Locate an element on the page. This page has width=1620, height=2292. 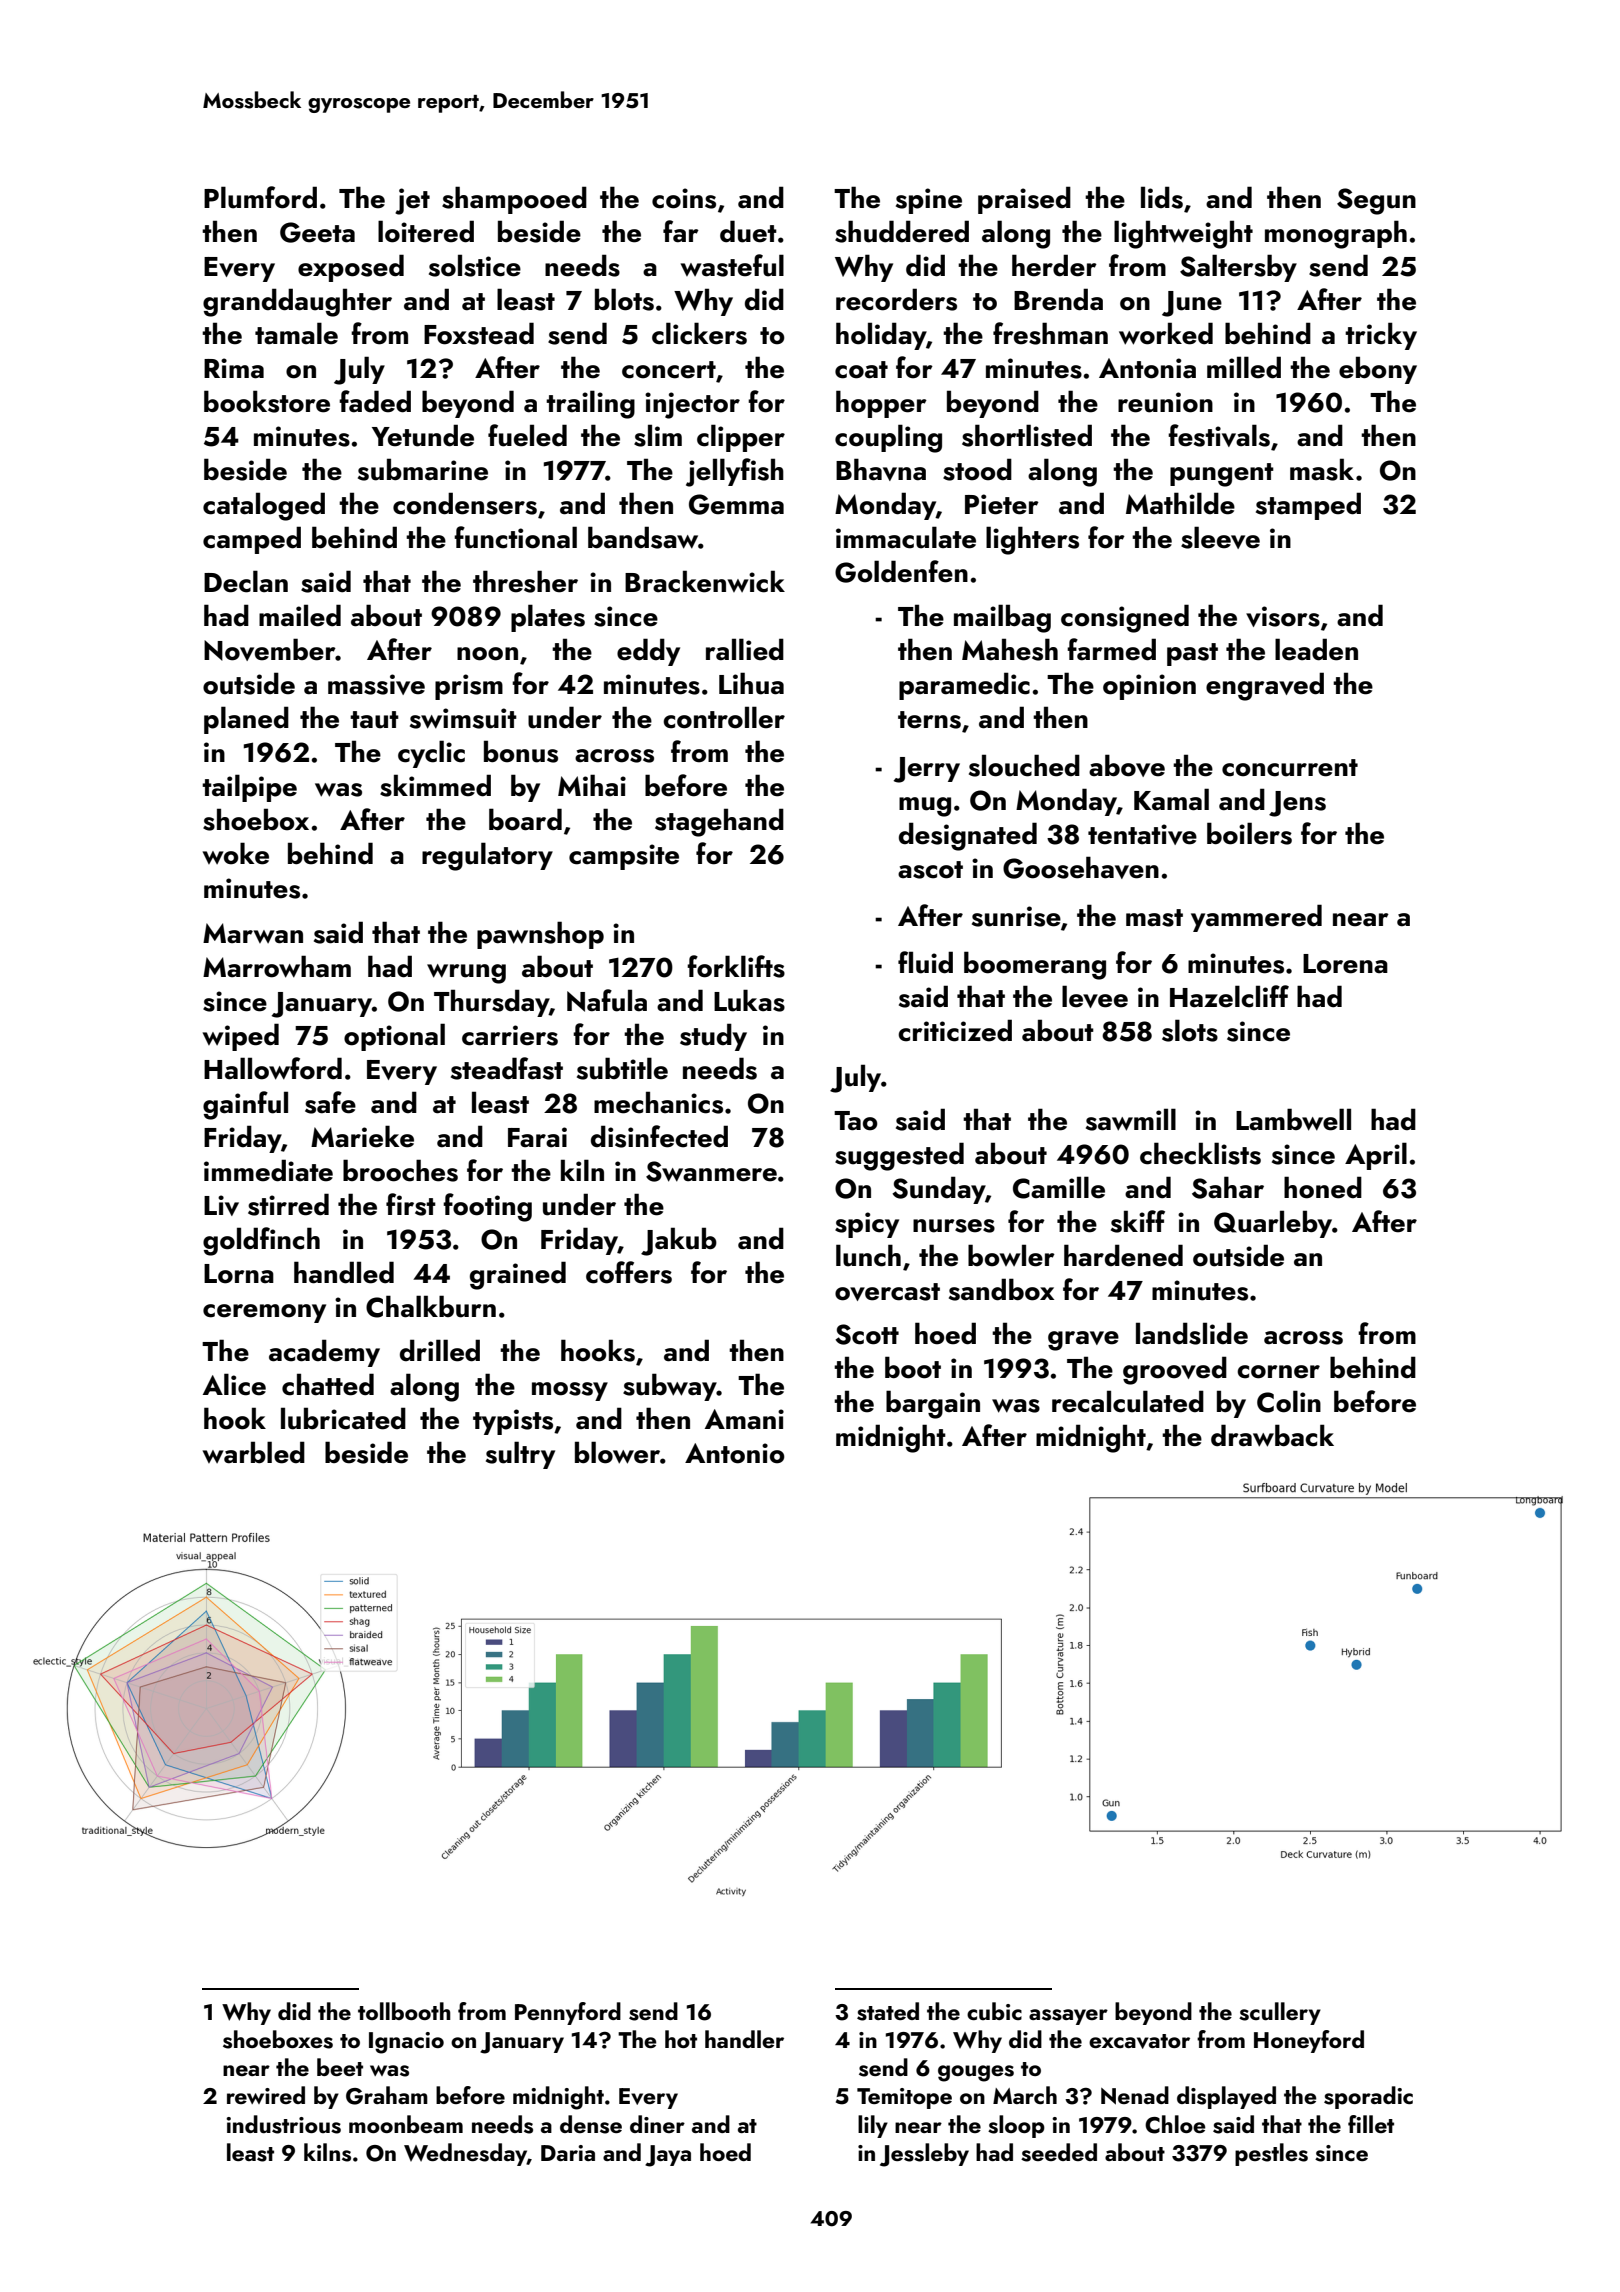
spine is located at coordinates (929, 201).
